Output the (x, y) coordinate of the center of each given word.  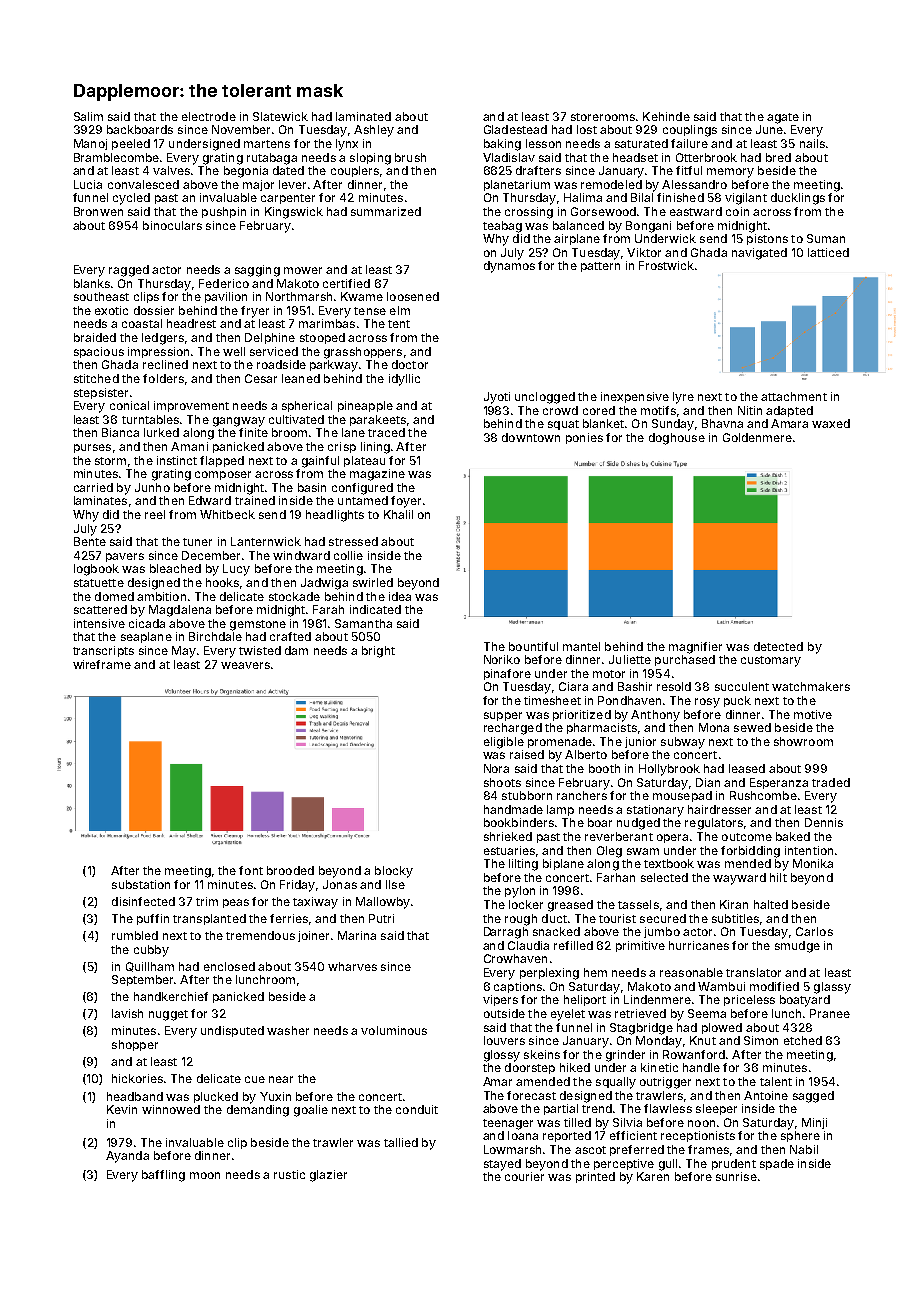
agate (783, 118)
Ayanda (127, 1157)
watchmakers (811, 686)
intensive (99, 623)
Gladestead (515, 129)
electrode (209, 116)
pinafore (507, 674)
